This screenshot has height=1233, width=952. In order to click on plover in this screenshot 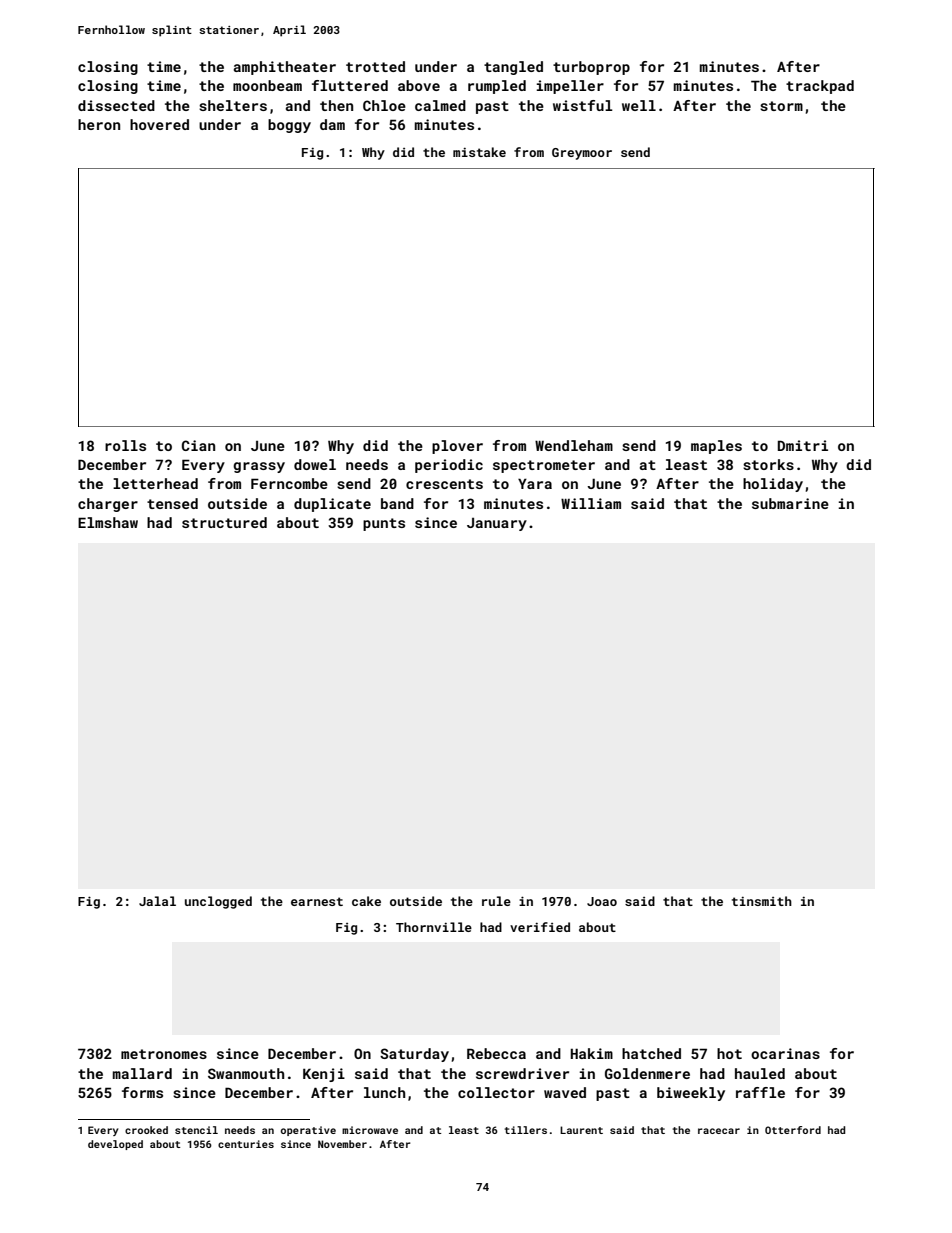, I will do `click(457, 447)`.
